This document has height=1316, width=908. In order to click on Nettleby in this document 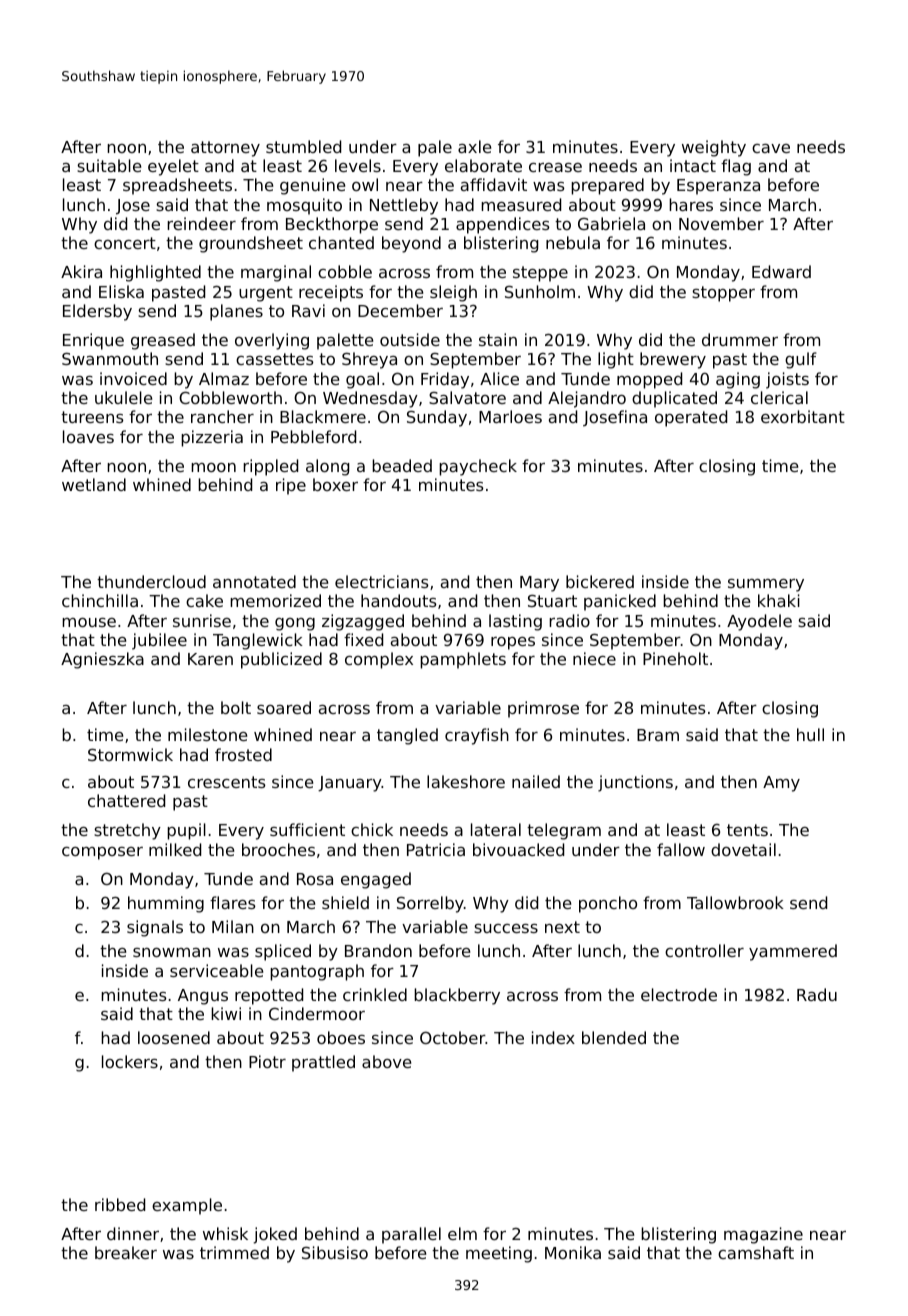, I will do `click(404, 206)`.
